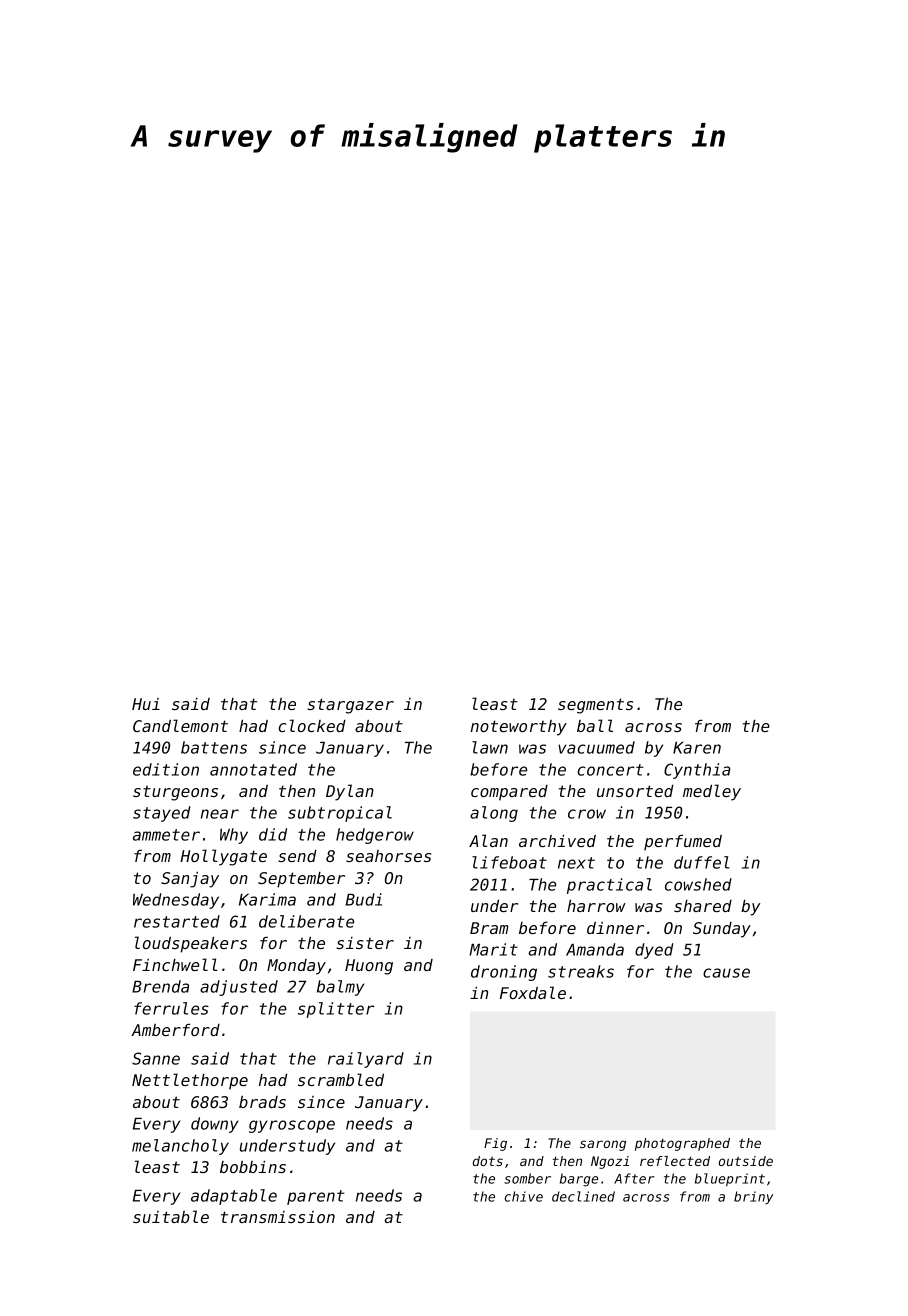 This image has height=1316, width=908. Describe the element at coordinates (171, 1216) in the image. I see `suitable` at that location.
